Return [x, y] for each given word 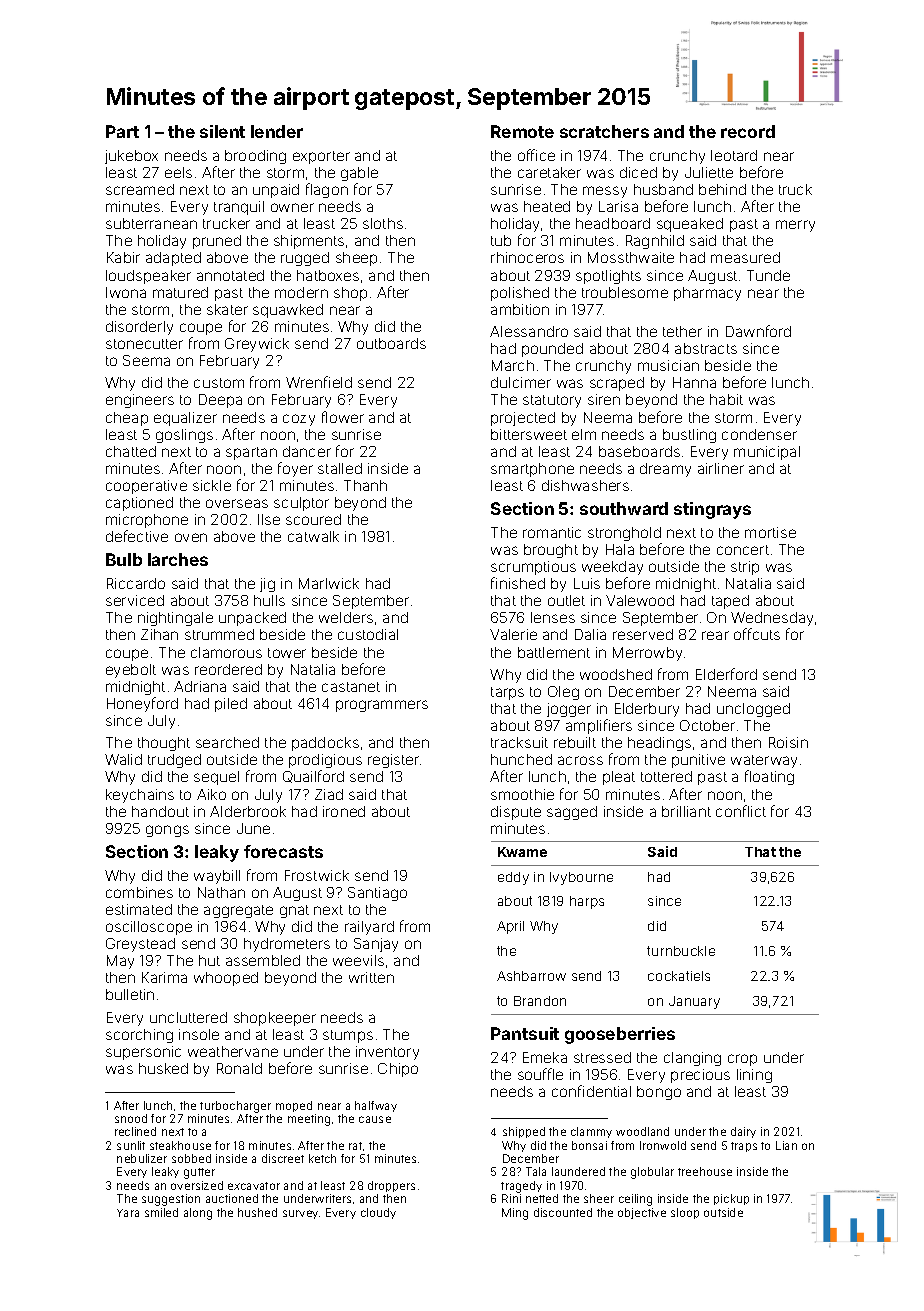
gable [359, 174]
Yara [128, 1213]
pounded [552, 350]
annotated [230, 275]
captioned [139, 504]
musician [668, 365]
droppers [391, 1186]
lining [754, 1076]
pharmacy [707, 294]
